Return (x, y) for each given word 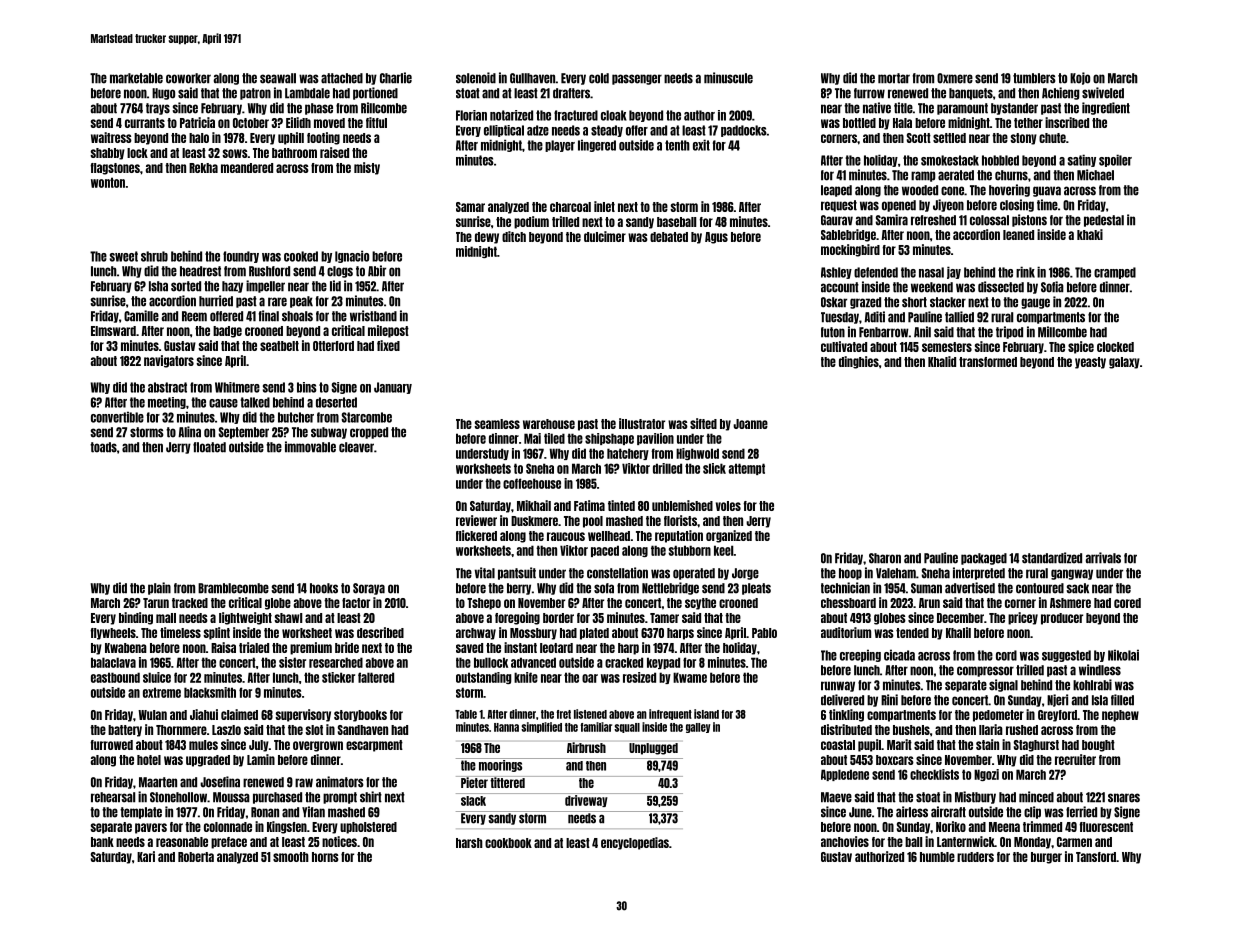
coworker (188, 78)
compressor (985, 671)
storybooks (360, 716)
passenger (637, 79)
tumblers (1034, 78)
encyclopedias (635, 843)
